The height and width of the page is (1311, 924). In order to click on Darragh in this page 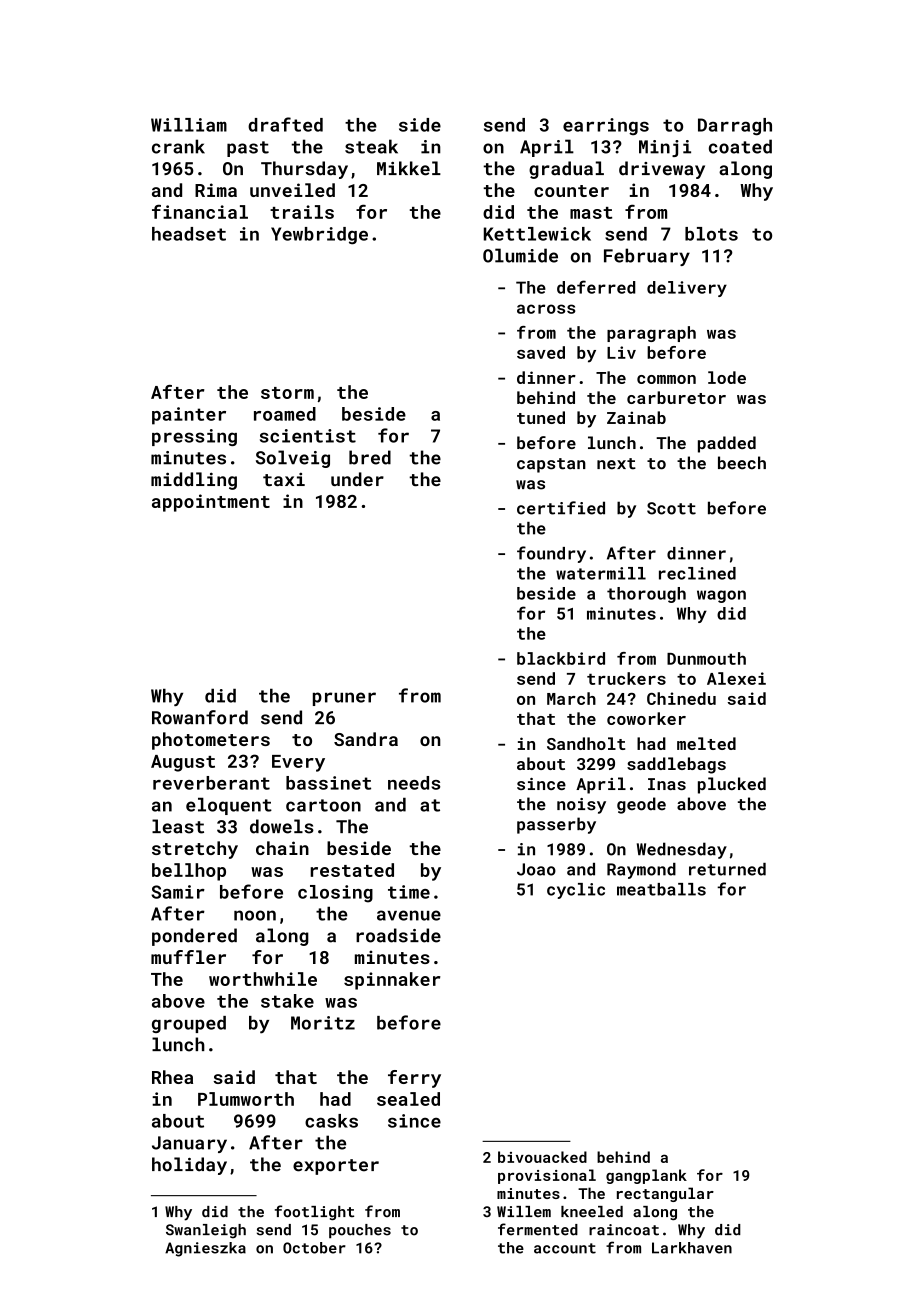, I will do `click(735, 127)`.
